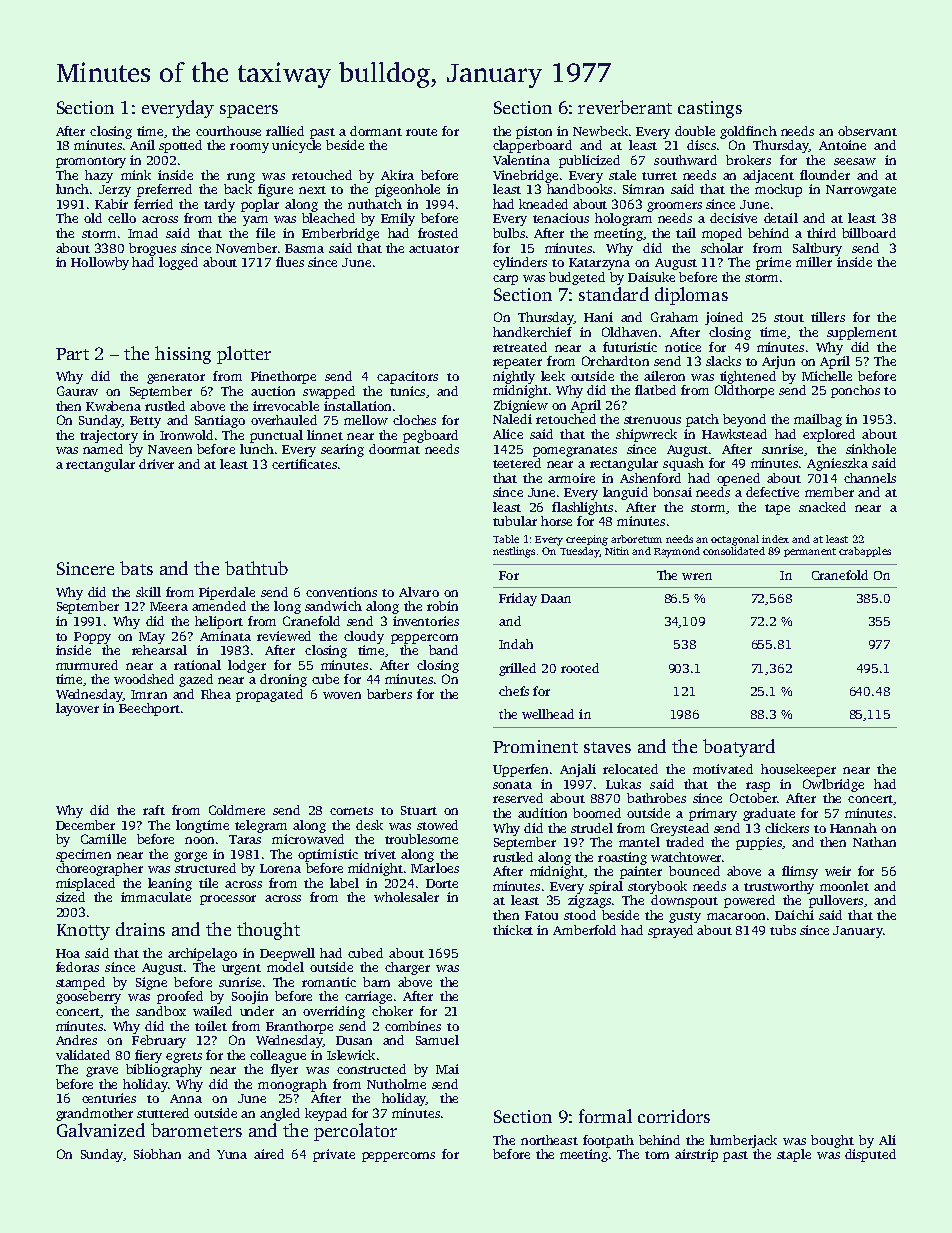  I want to click on goldfinch, so click(748, 132).
